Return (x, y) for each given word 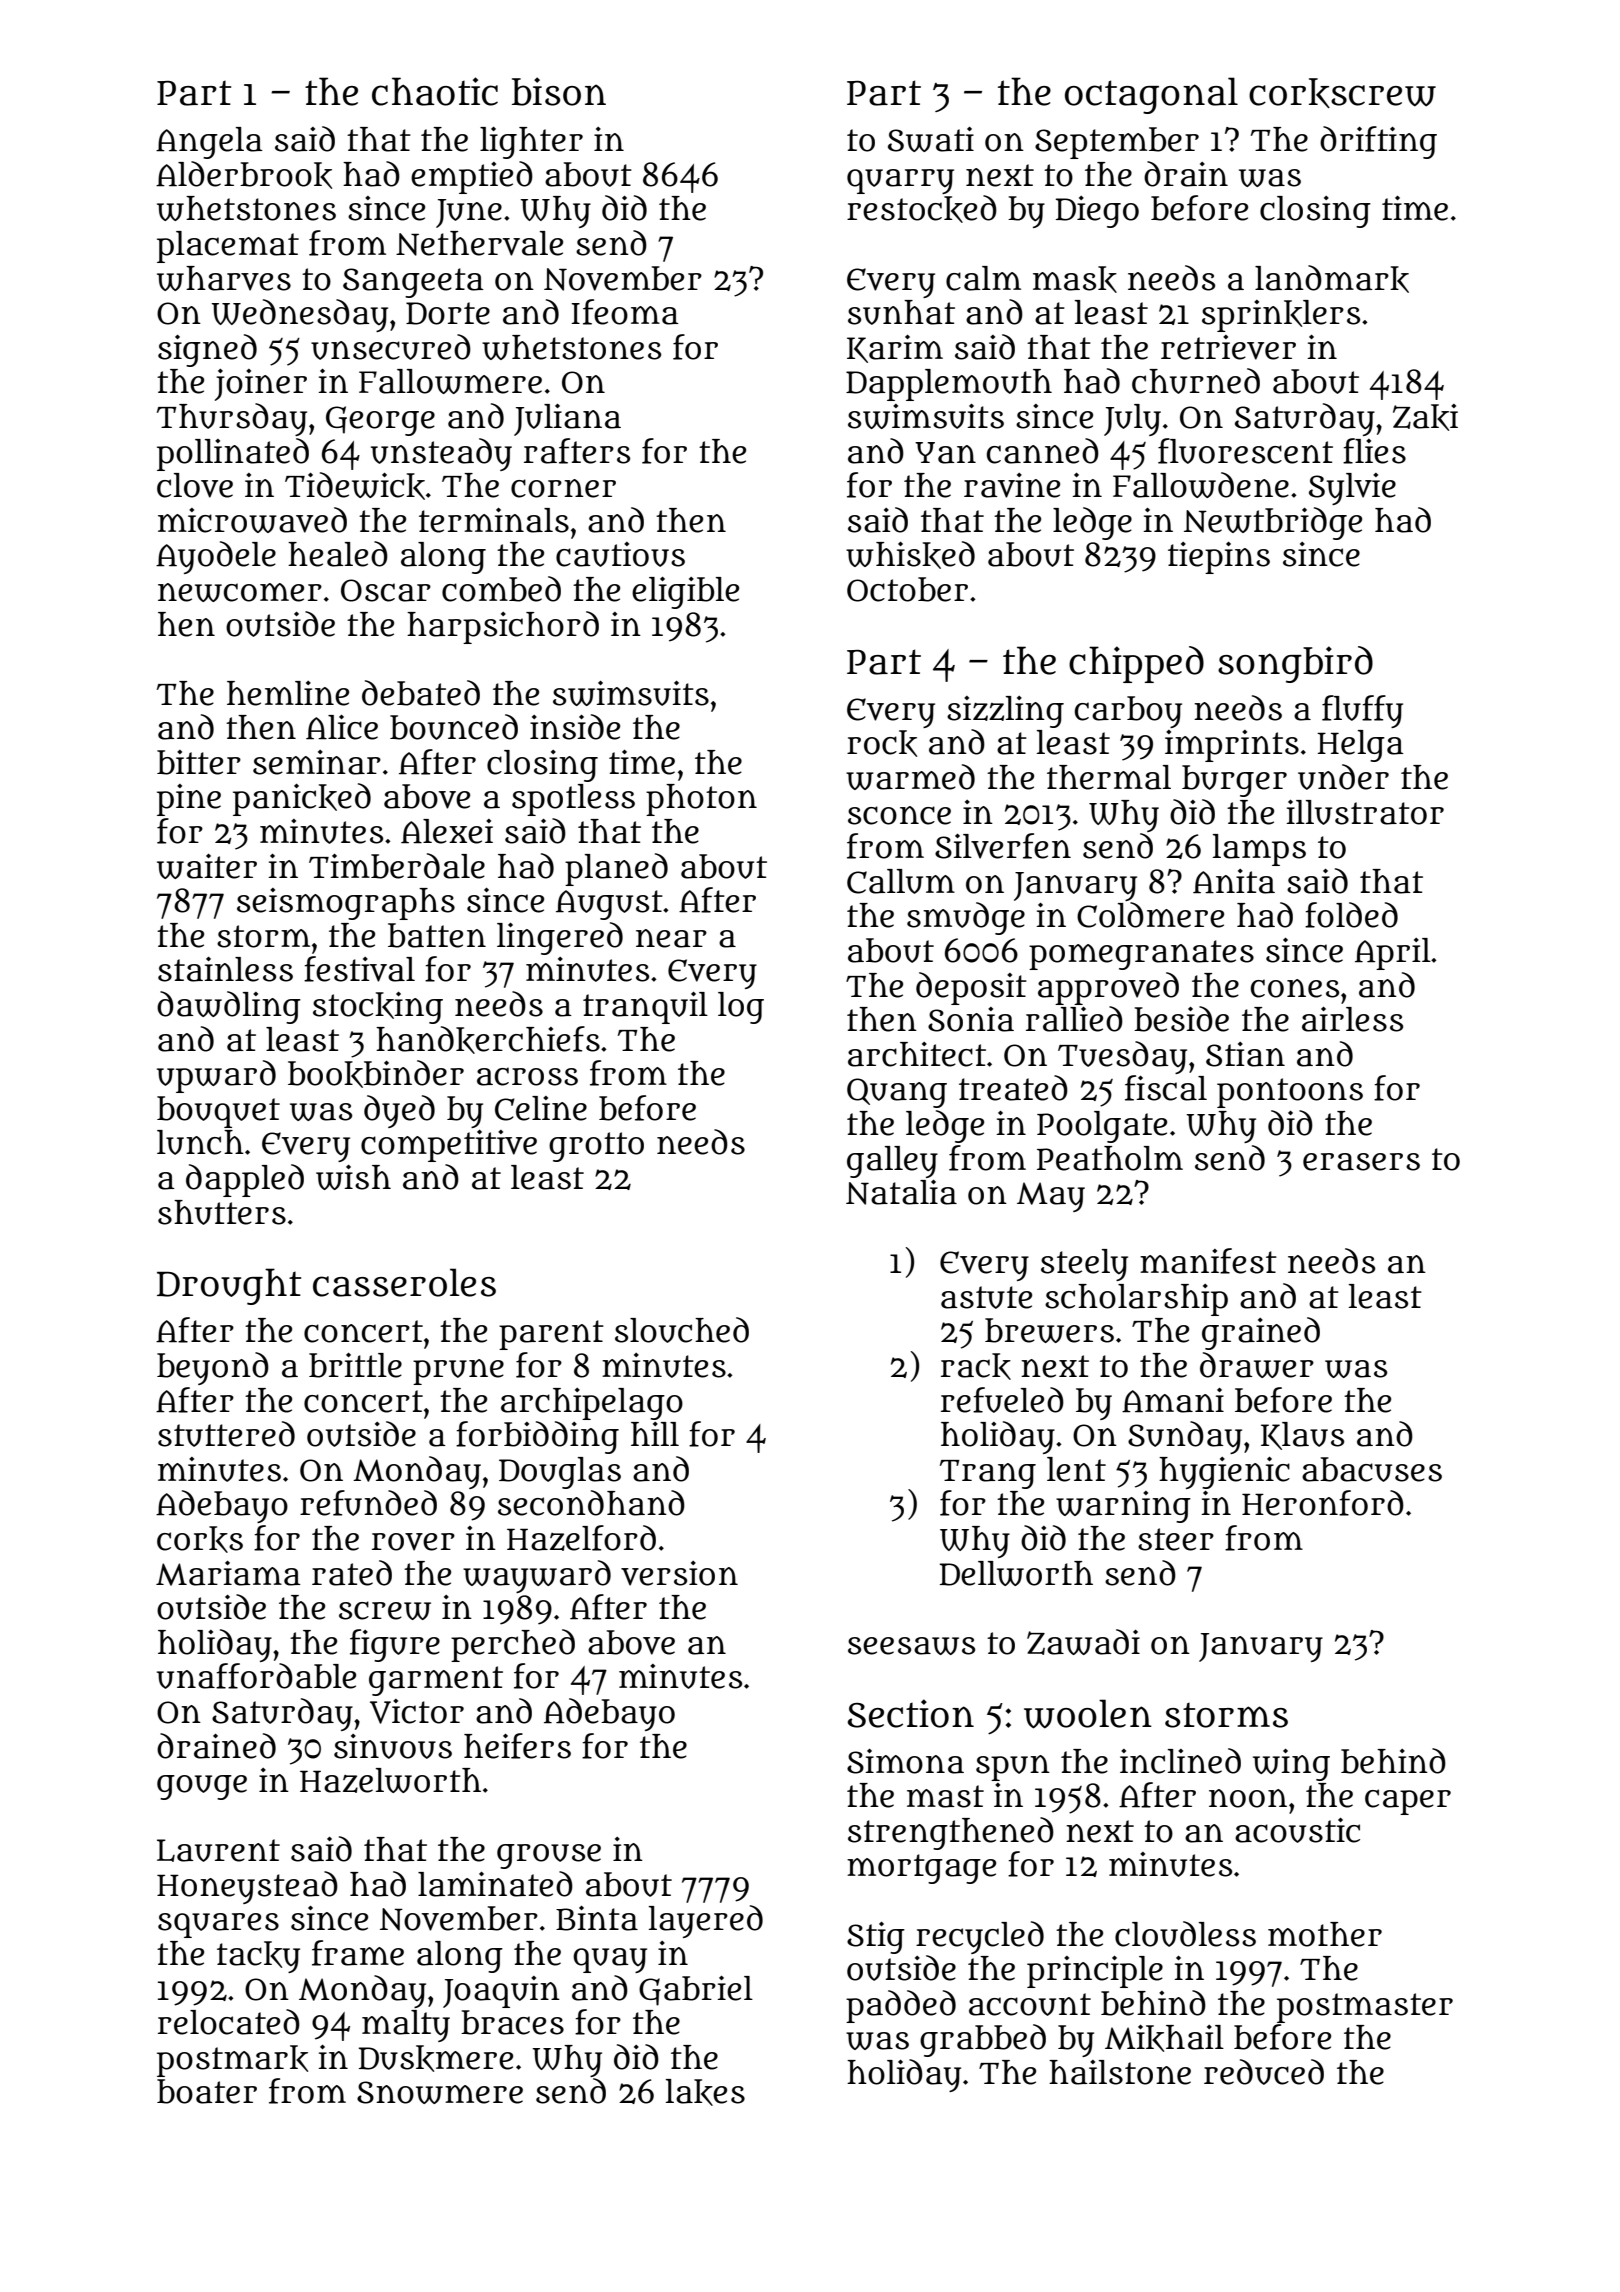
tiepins (1219, 558)
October (907, 589)
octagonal (1151, 95)
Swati (931, 139)
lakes (705, 2092)
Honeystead (247, 1887)
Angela (209, 143)
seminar (317, 762)
